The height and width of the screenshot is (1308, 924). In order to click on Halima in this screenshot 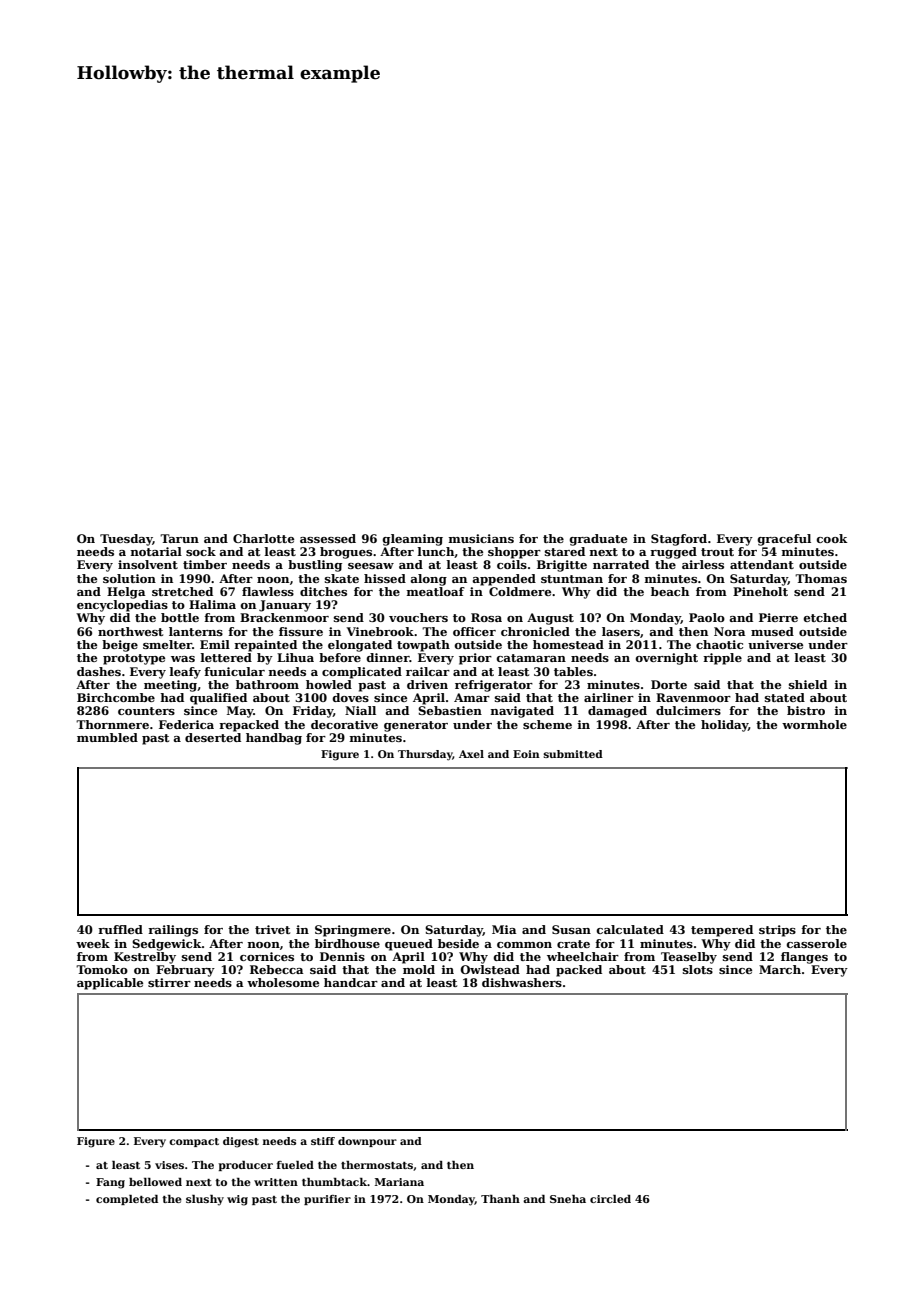, I will do `click(212, 604)`.
